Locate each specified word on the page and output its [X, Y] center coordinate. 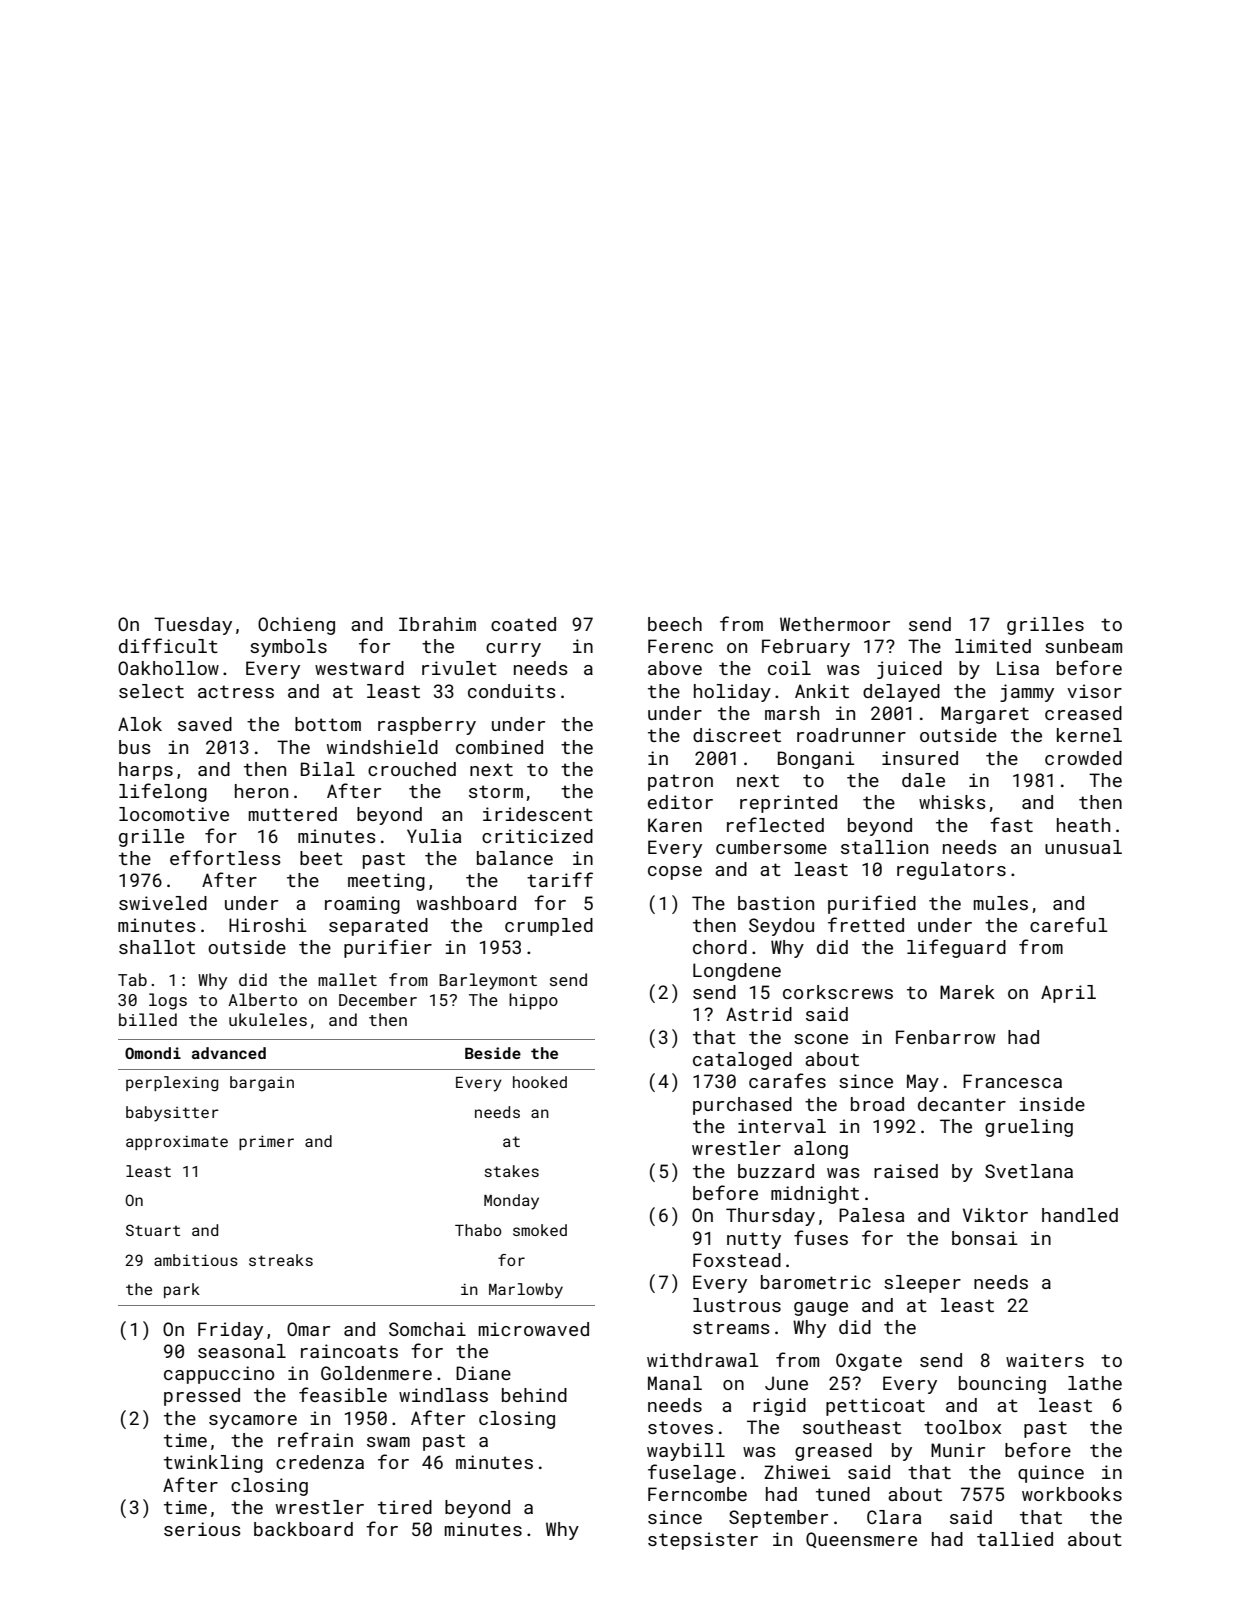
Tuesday [193, 626]
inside [1052, 1104]
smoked [540, 1230]
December [378, 999]
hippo [533, 1001]
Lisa [1018, 668]
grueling [1029, 1128]
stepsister [703, 1541]
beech [675, 624]
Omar [308, 1329]
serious [202, 1529]
